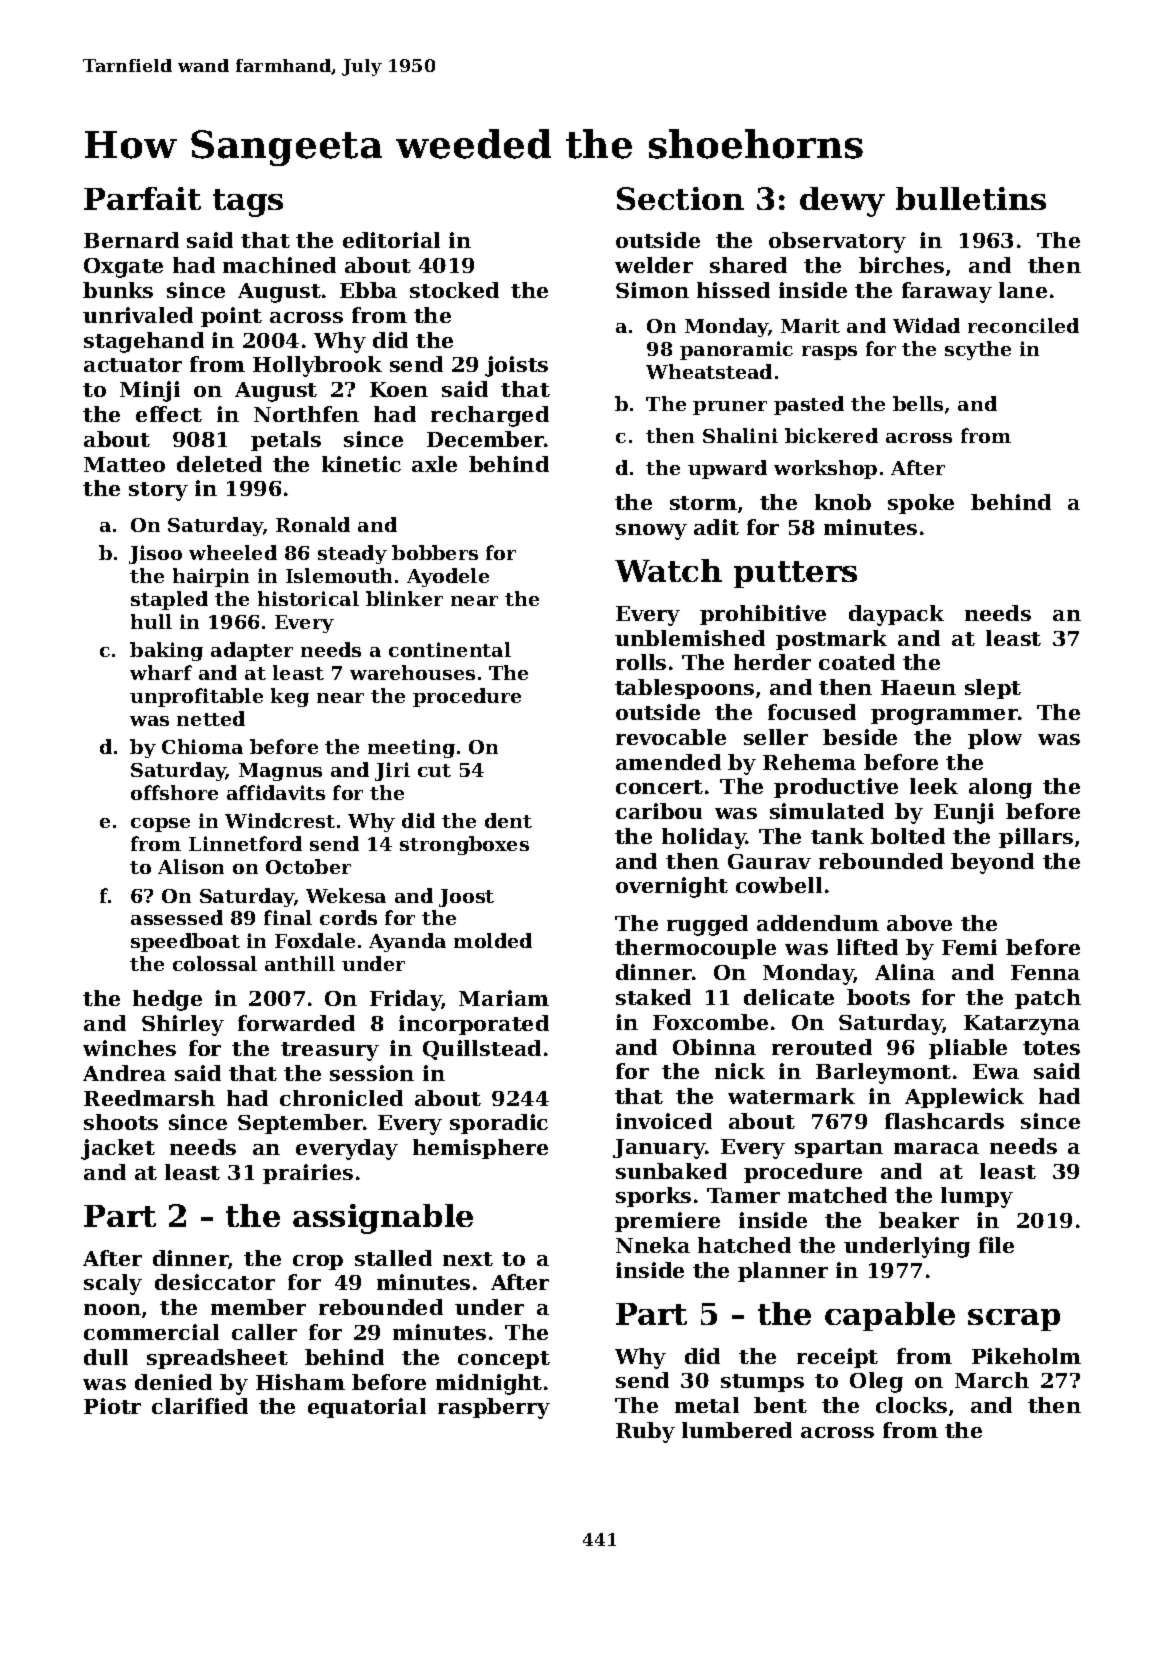 Image resolution: width=1165 pixels, height=1654 pixels. What do you see at coordinates (367, 1408) in the screenshot?
I see `equatorial` at bounding box center [367, 1408].
